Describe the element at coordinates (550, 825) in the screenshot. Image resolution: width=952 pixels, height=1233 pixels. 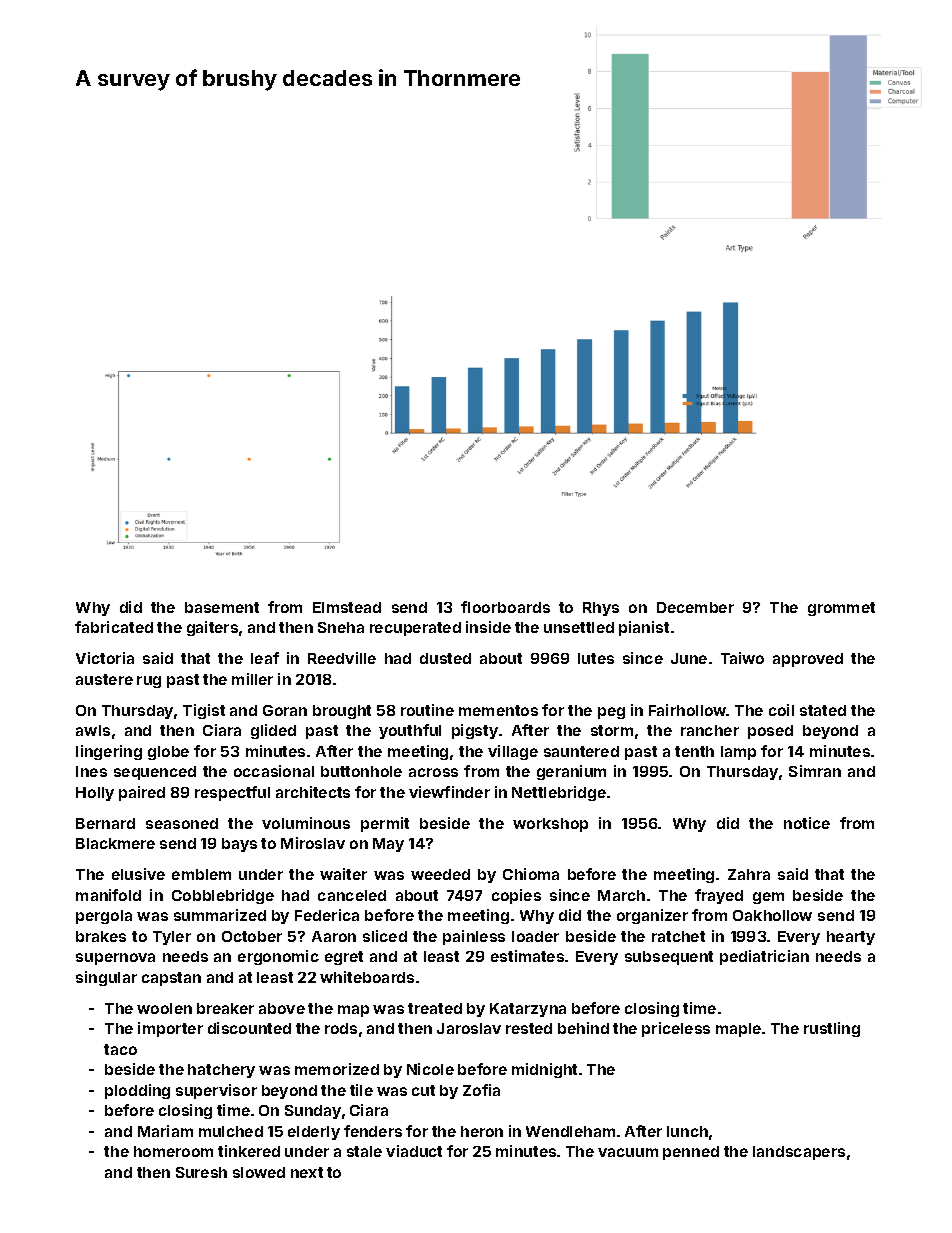
I see `workshop` at that location.
